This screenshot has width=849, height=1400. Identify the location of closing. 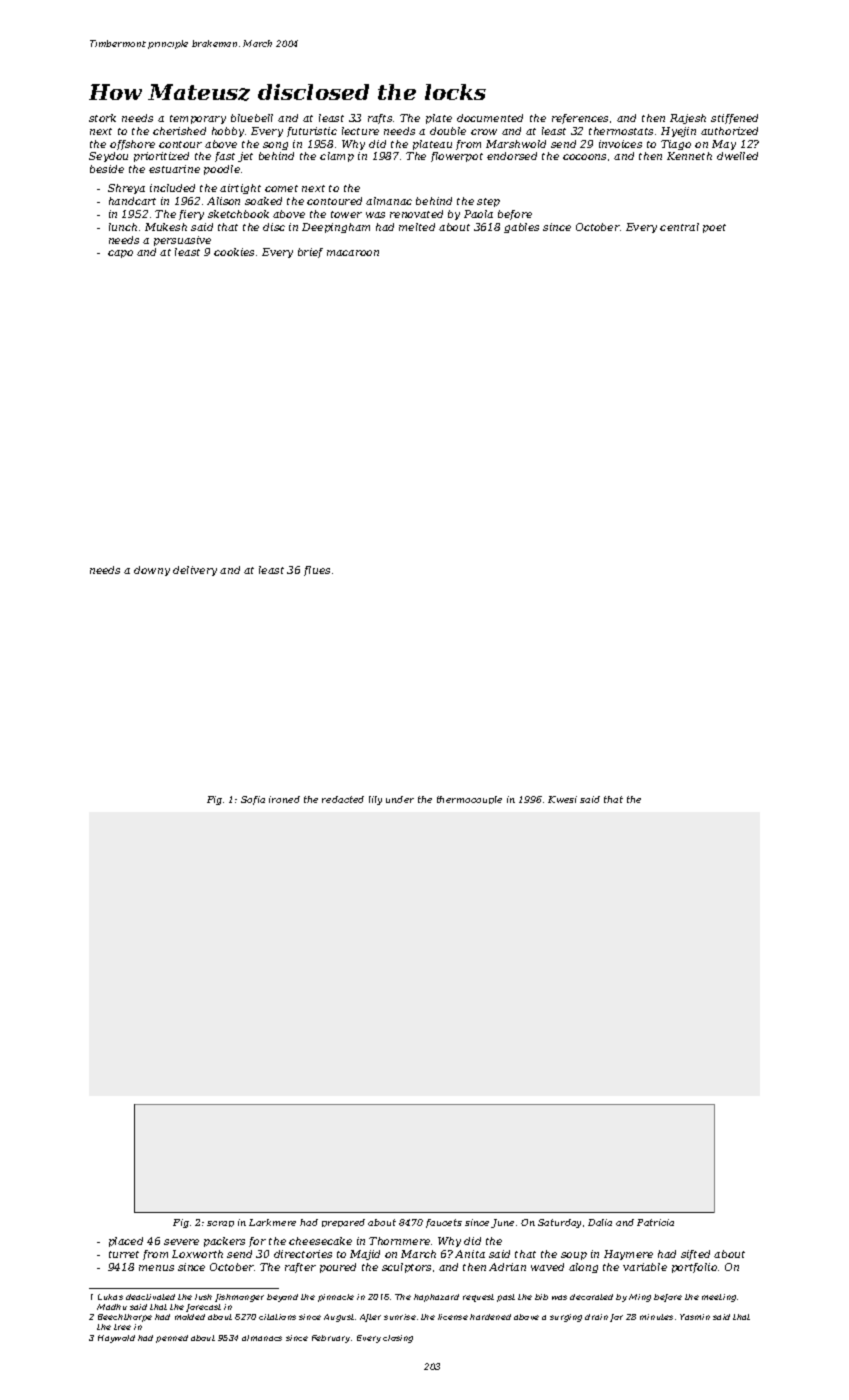
(398, 1339).
